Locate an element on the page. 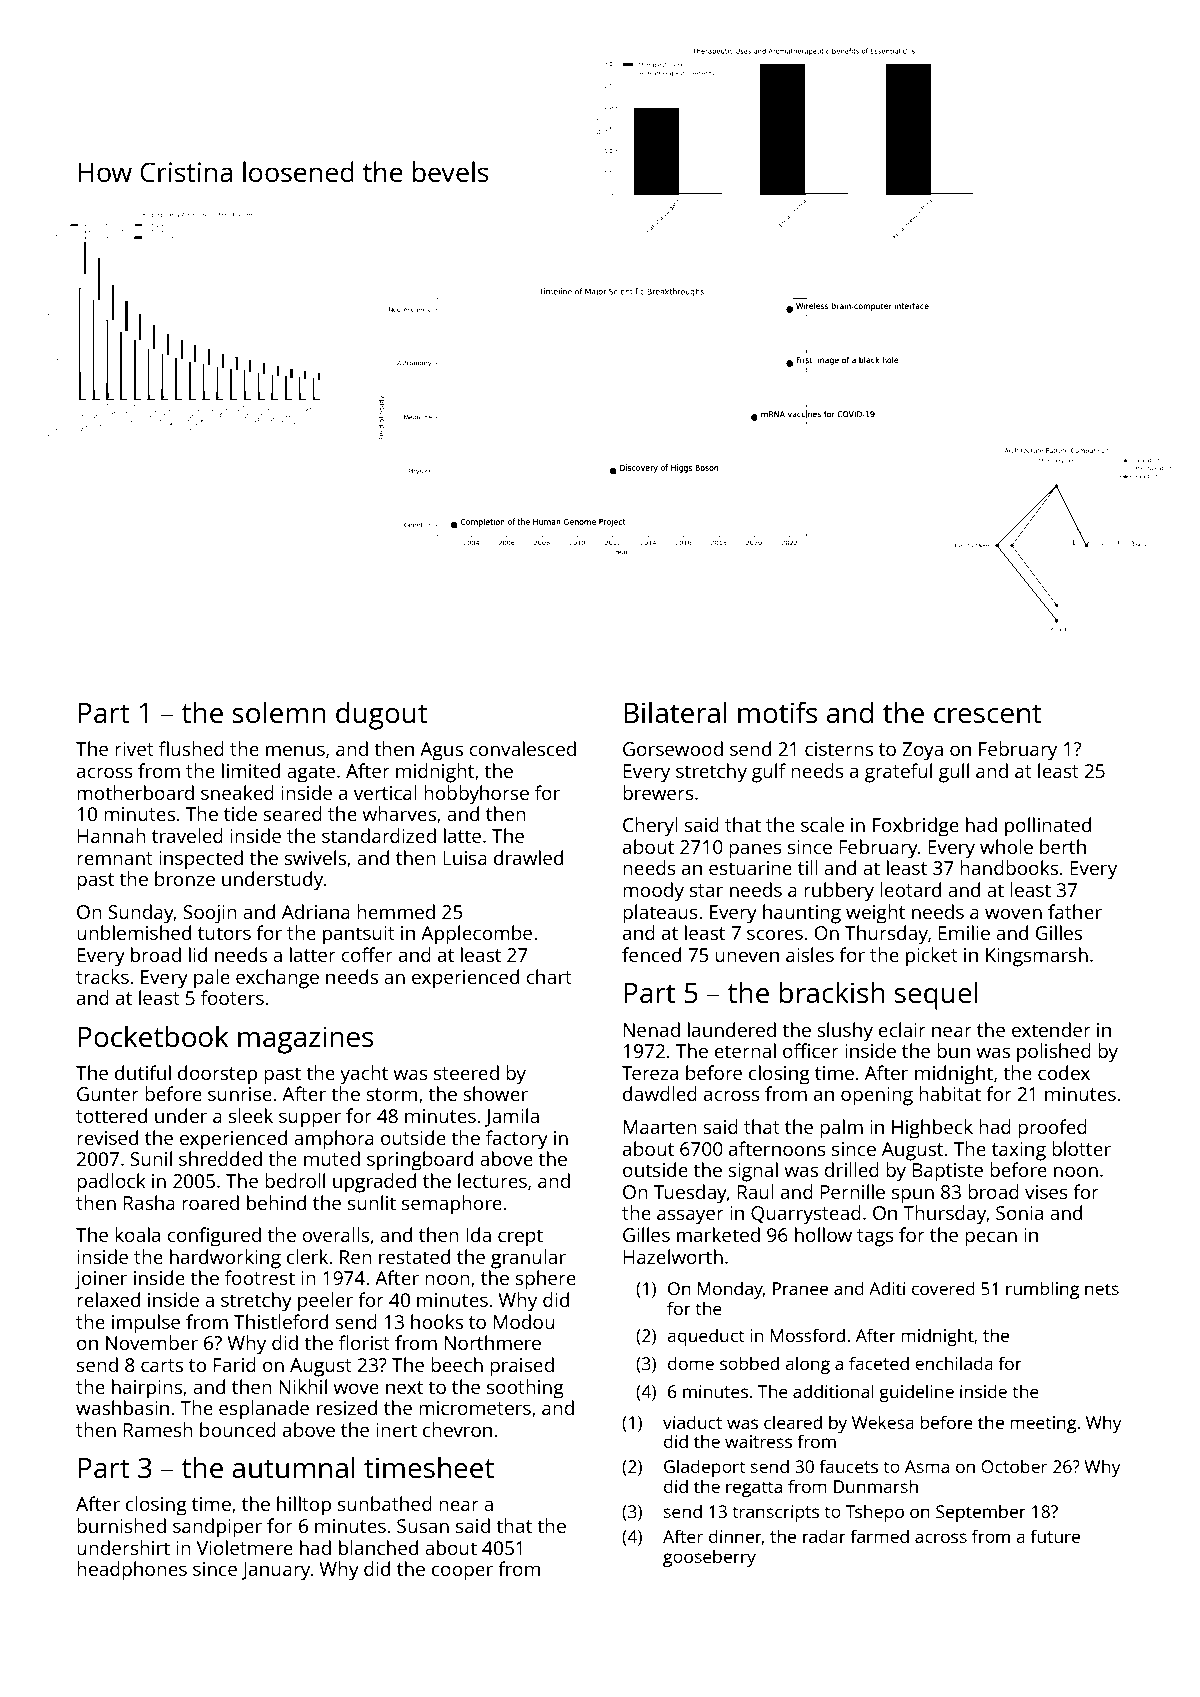  solemn is located at coordinates (279, 712).
